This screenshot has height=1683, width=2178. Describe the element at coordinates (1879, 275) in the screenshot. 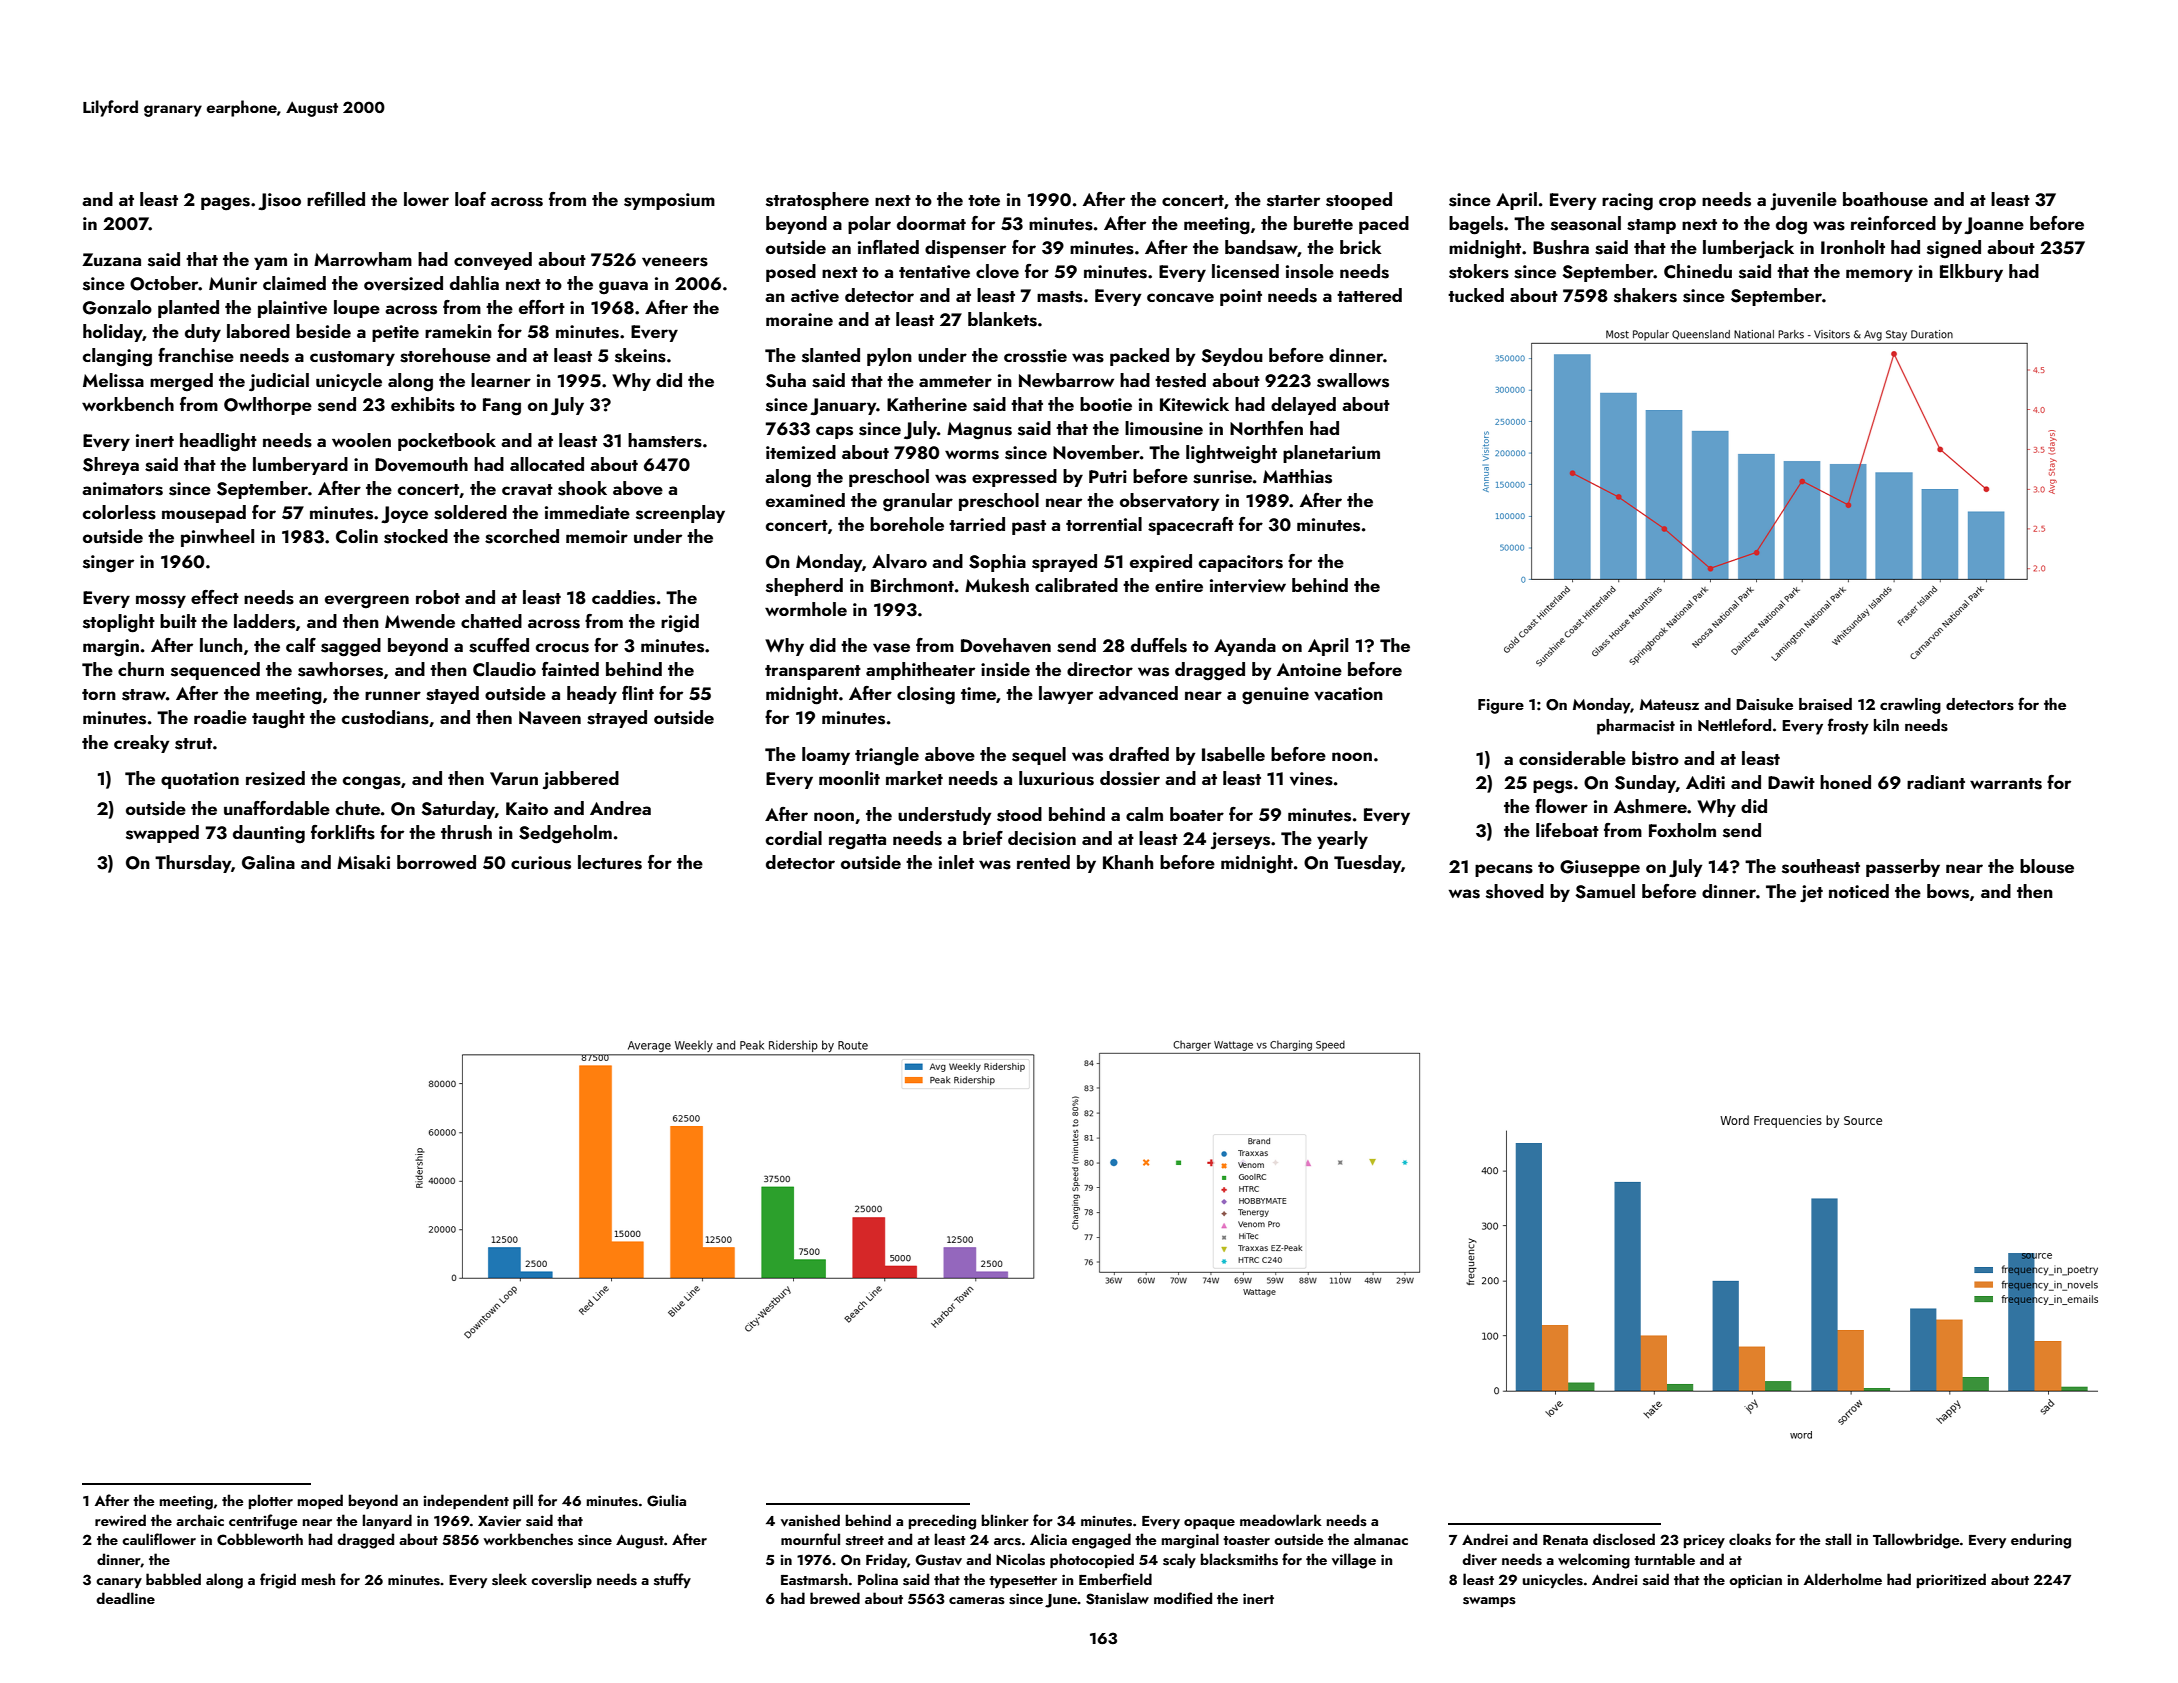

I see `memory` at that location.
